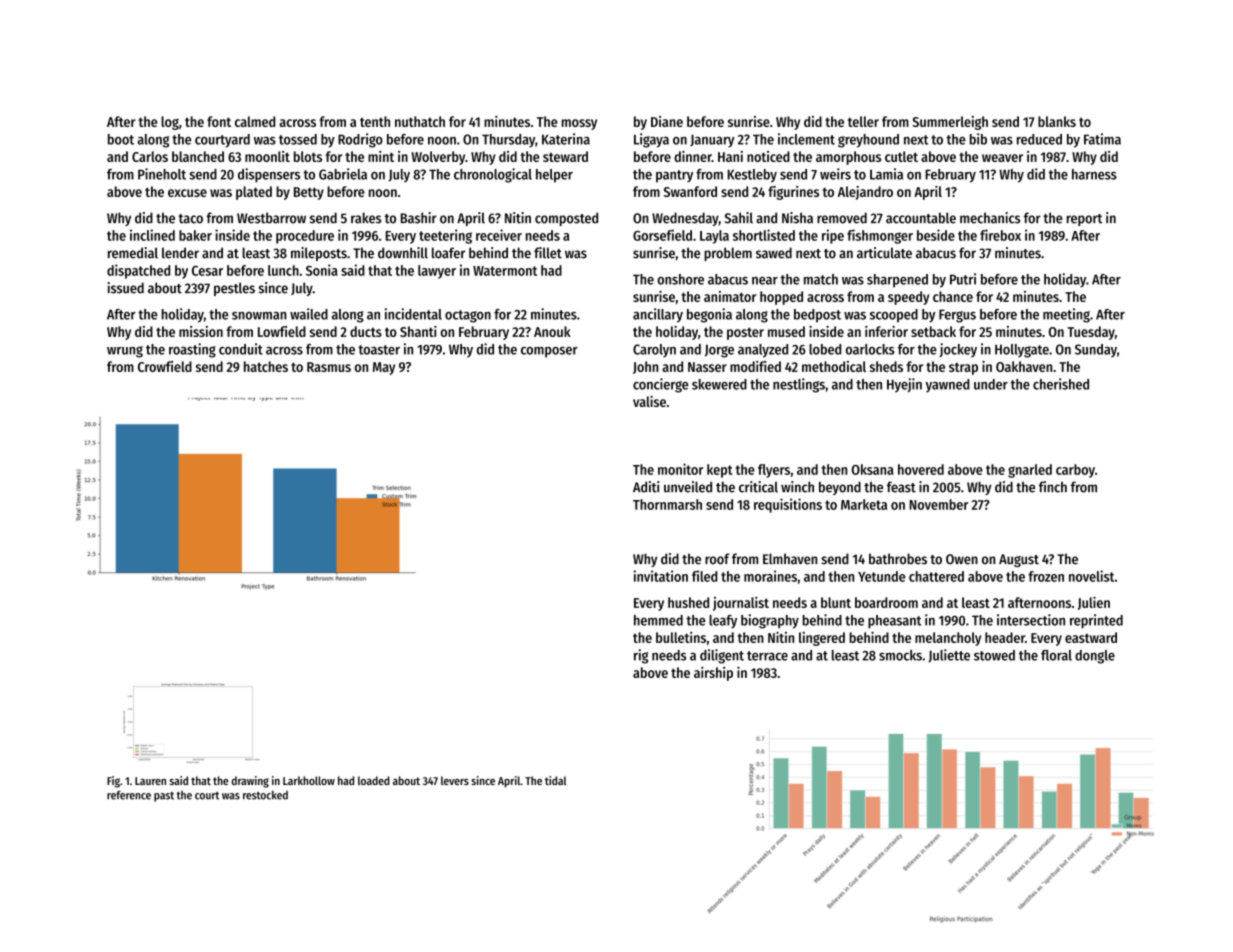  I want to click on levers, so click(455, 780).
